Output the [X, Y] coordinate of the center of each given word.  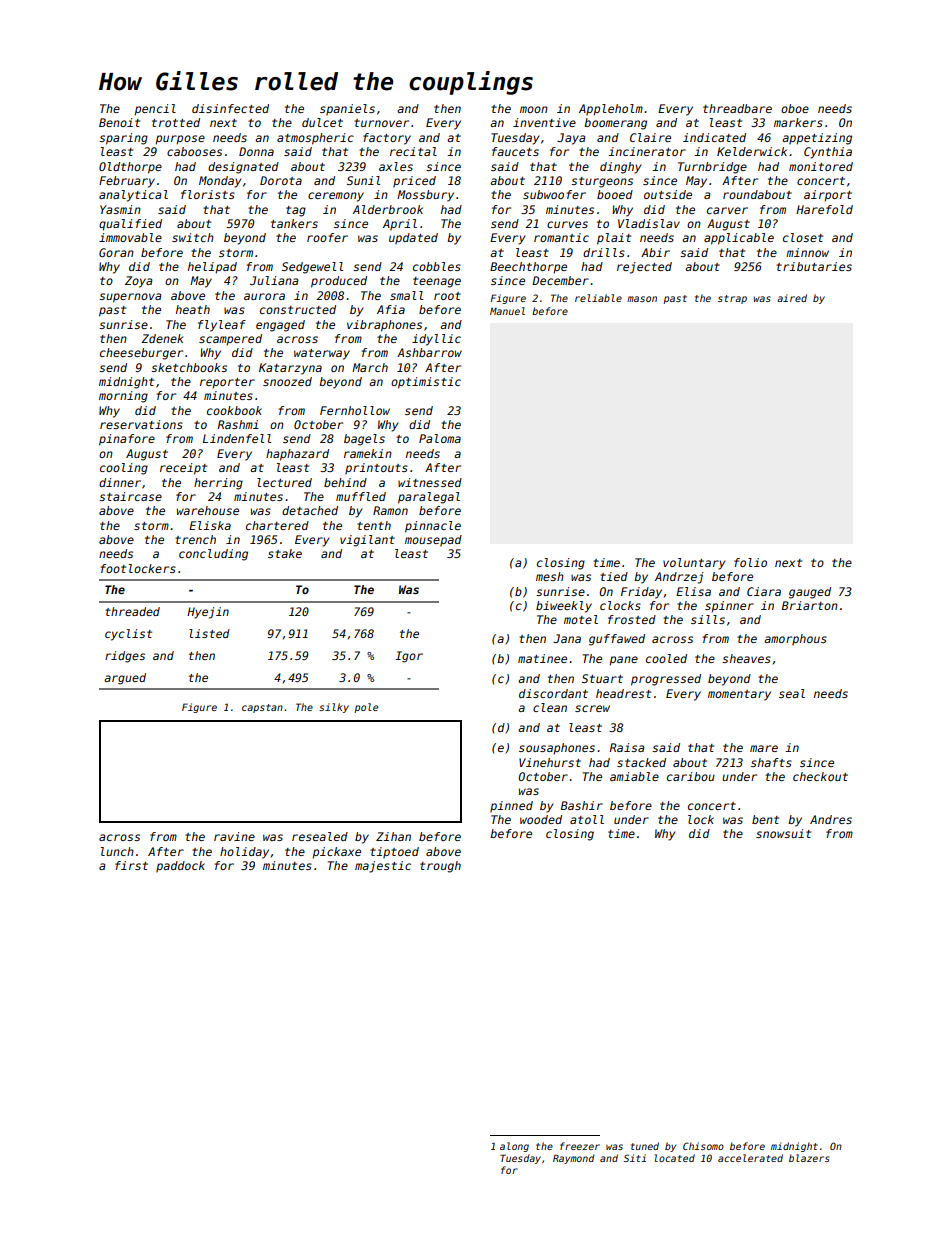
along [514, 1147]
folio [750, 562]
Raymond [573, 1159]
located [675, 1158]
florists [208, 194]
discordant [553, 693]
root [447, 296]
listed [209, 633]
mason [642, 299]
